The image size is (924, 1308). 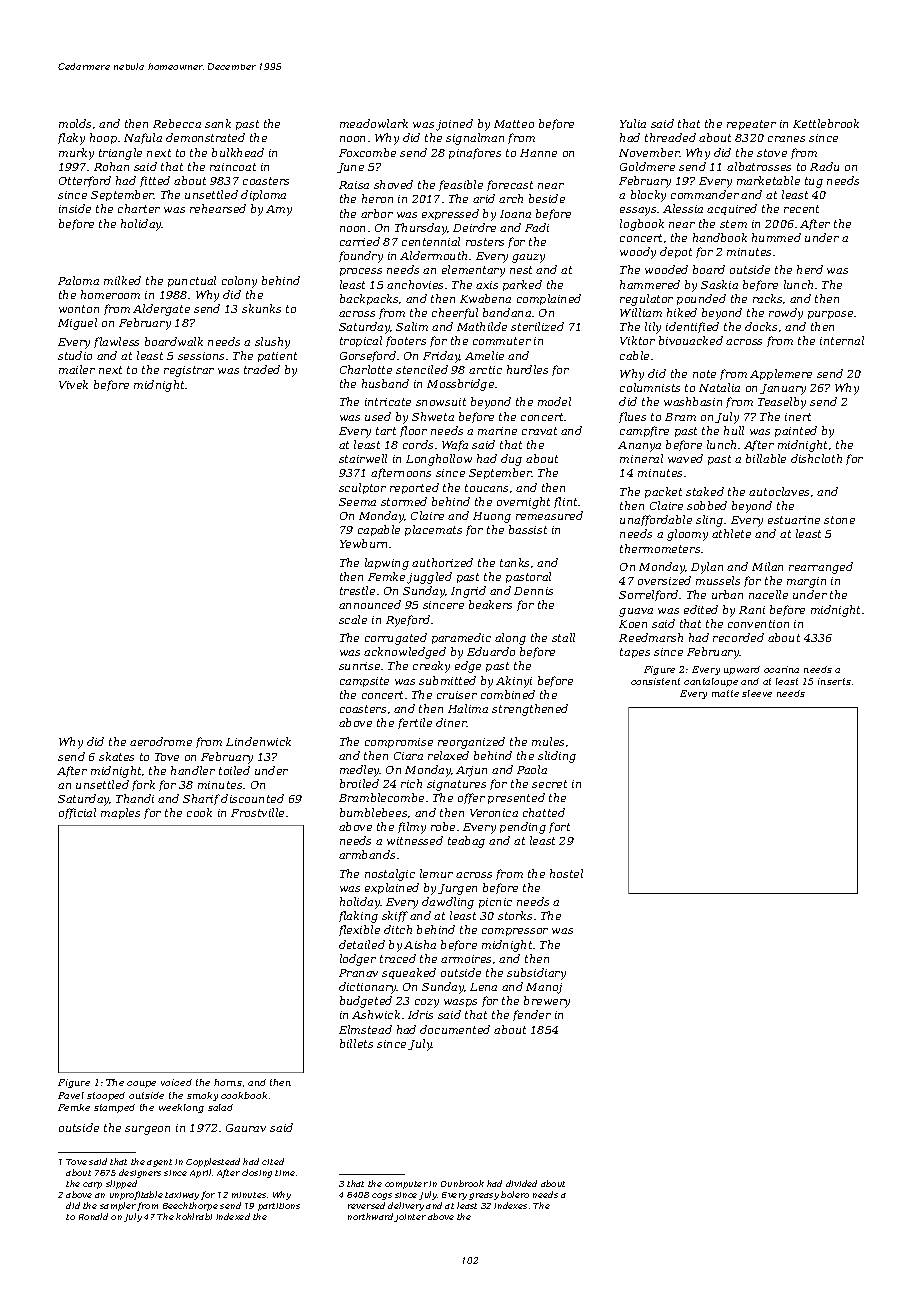 What do you see at coordinates (366, 1002) in the document?
I see `budgeted` at bounding box center [366, 1002].
